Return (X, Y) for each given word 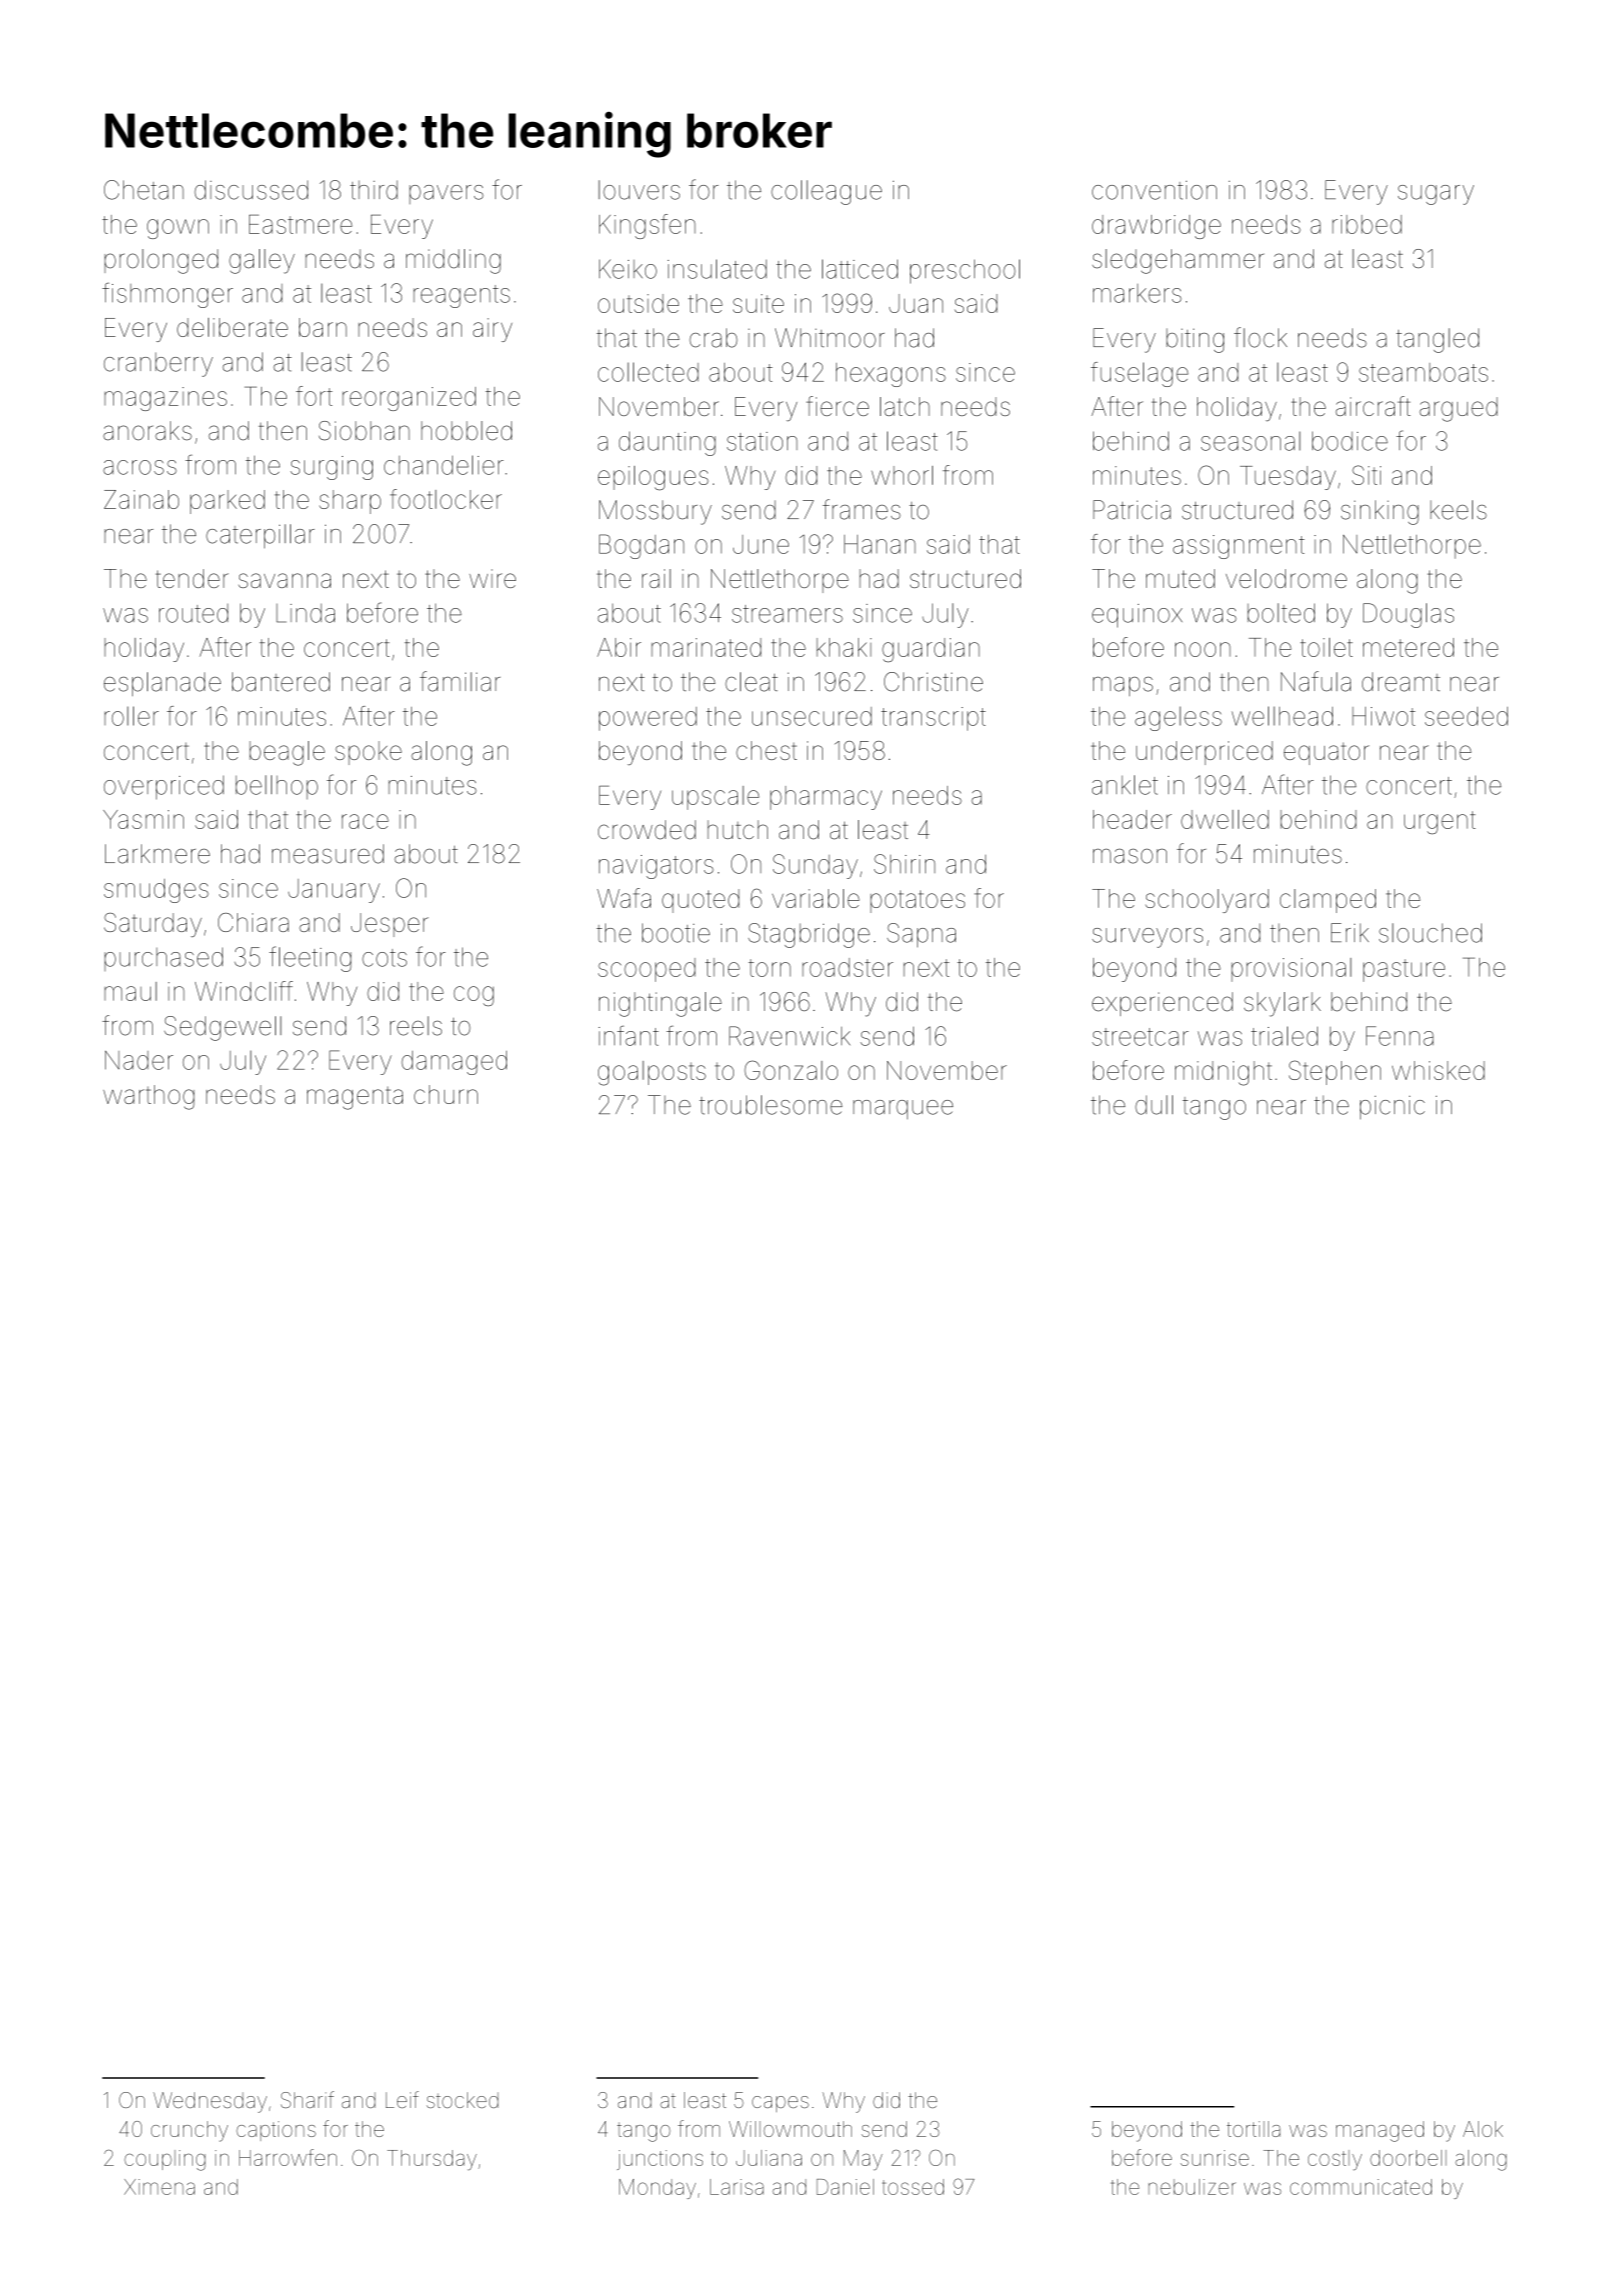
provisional (1291, 970)
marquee (903, 1109)
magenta (355, 1098)
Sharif (307, 2099)
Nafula (1316, 681)
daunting (667, 443)
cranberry (158, 364)
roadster (847, 967)
